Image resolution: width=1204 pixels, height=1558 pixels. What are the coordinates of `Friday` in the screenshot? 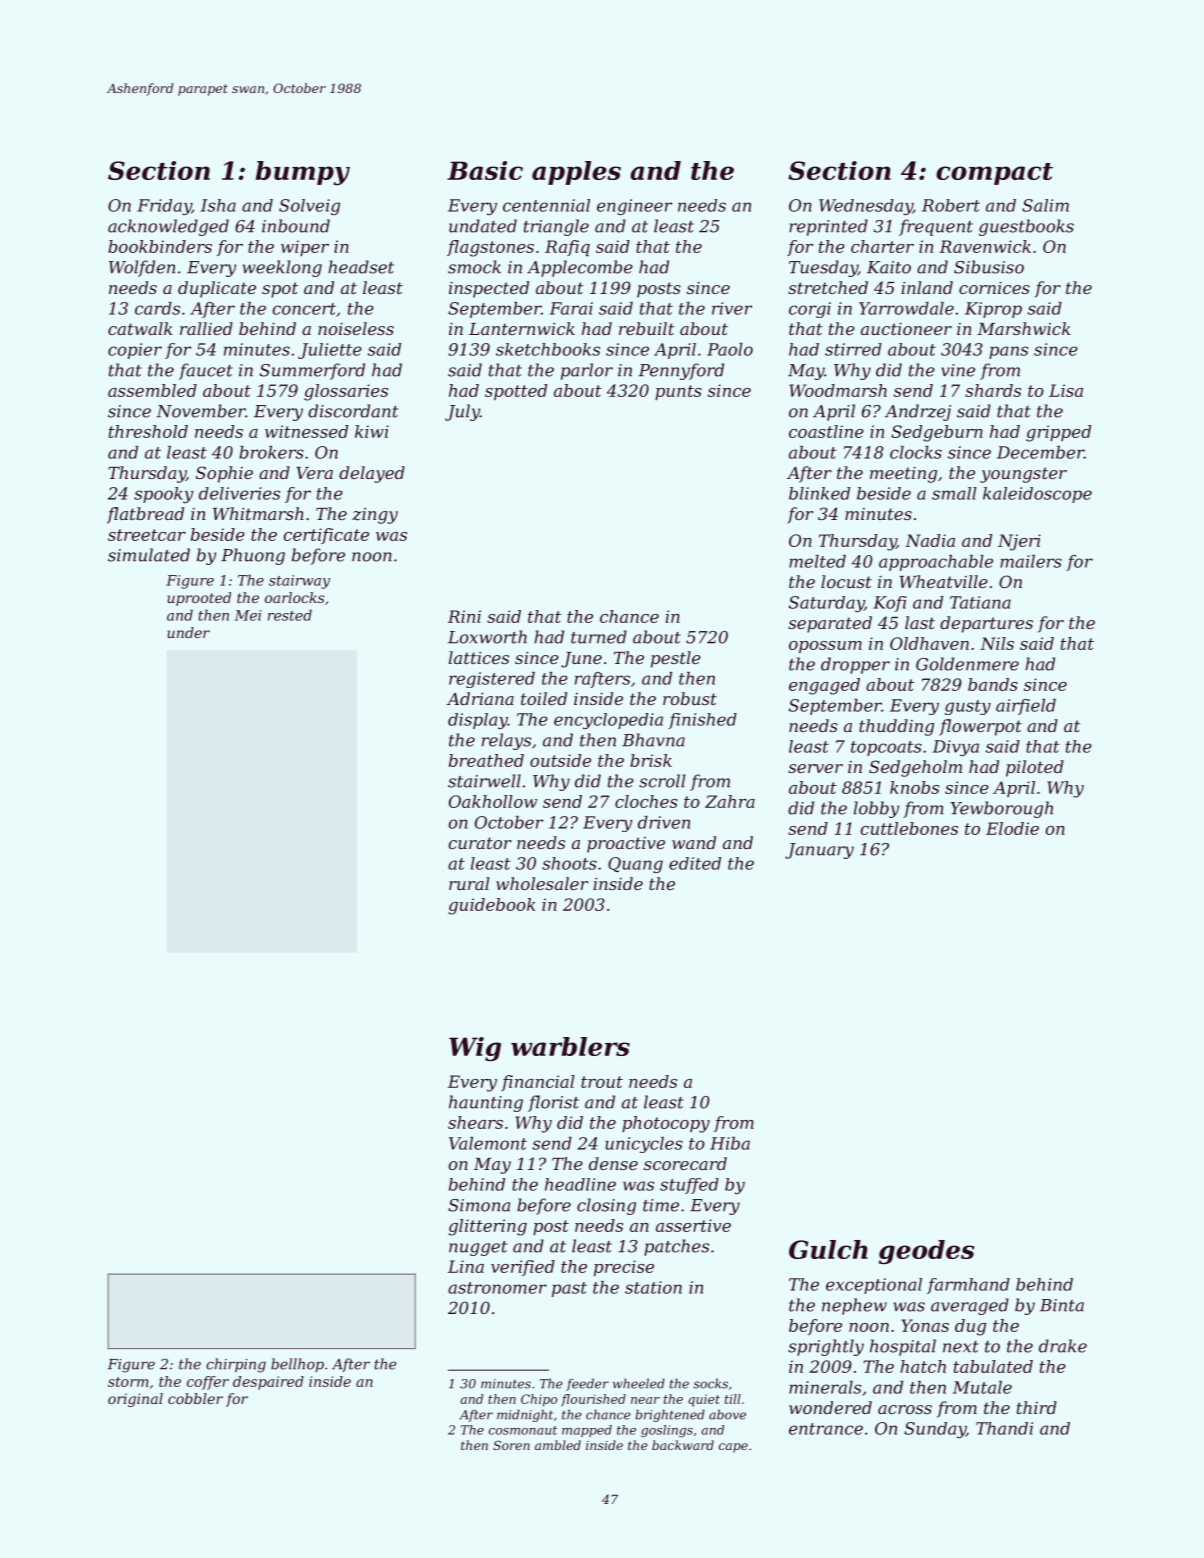 It's located at (164, 207).
